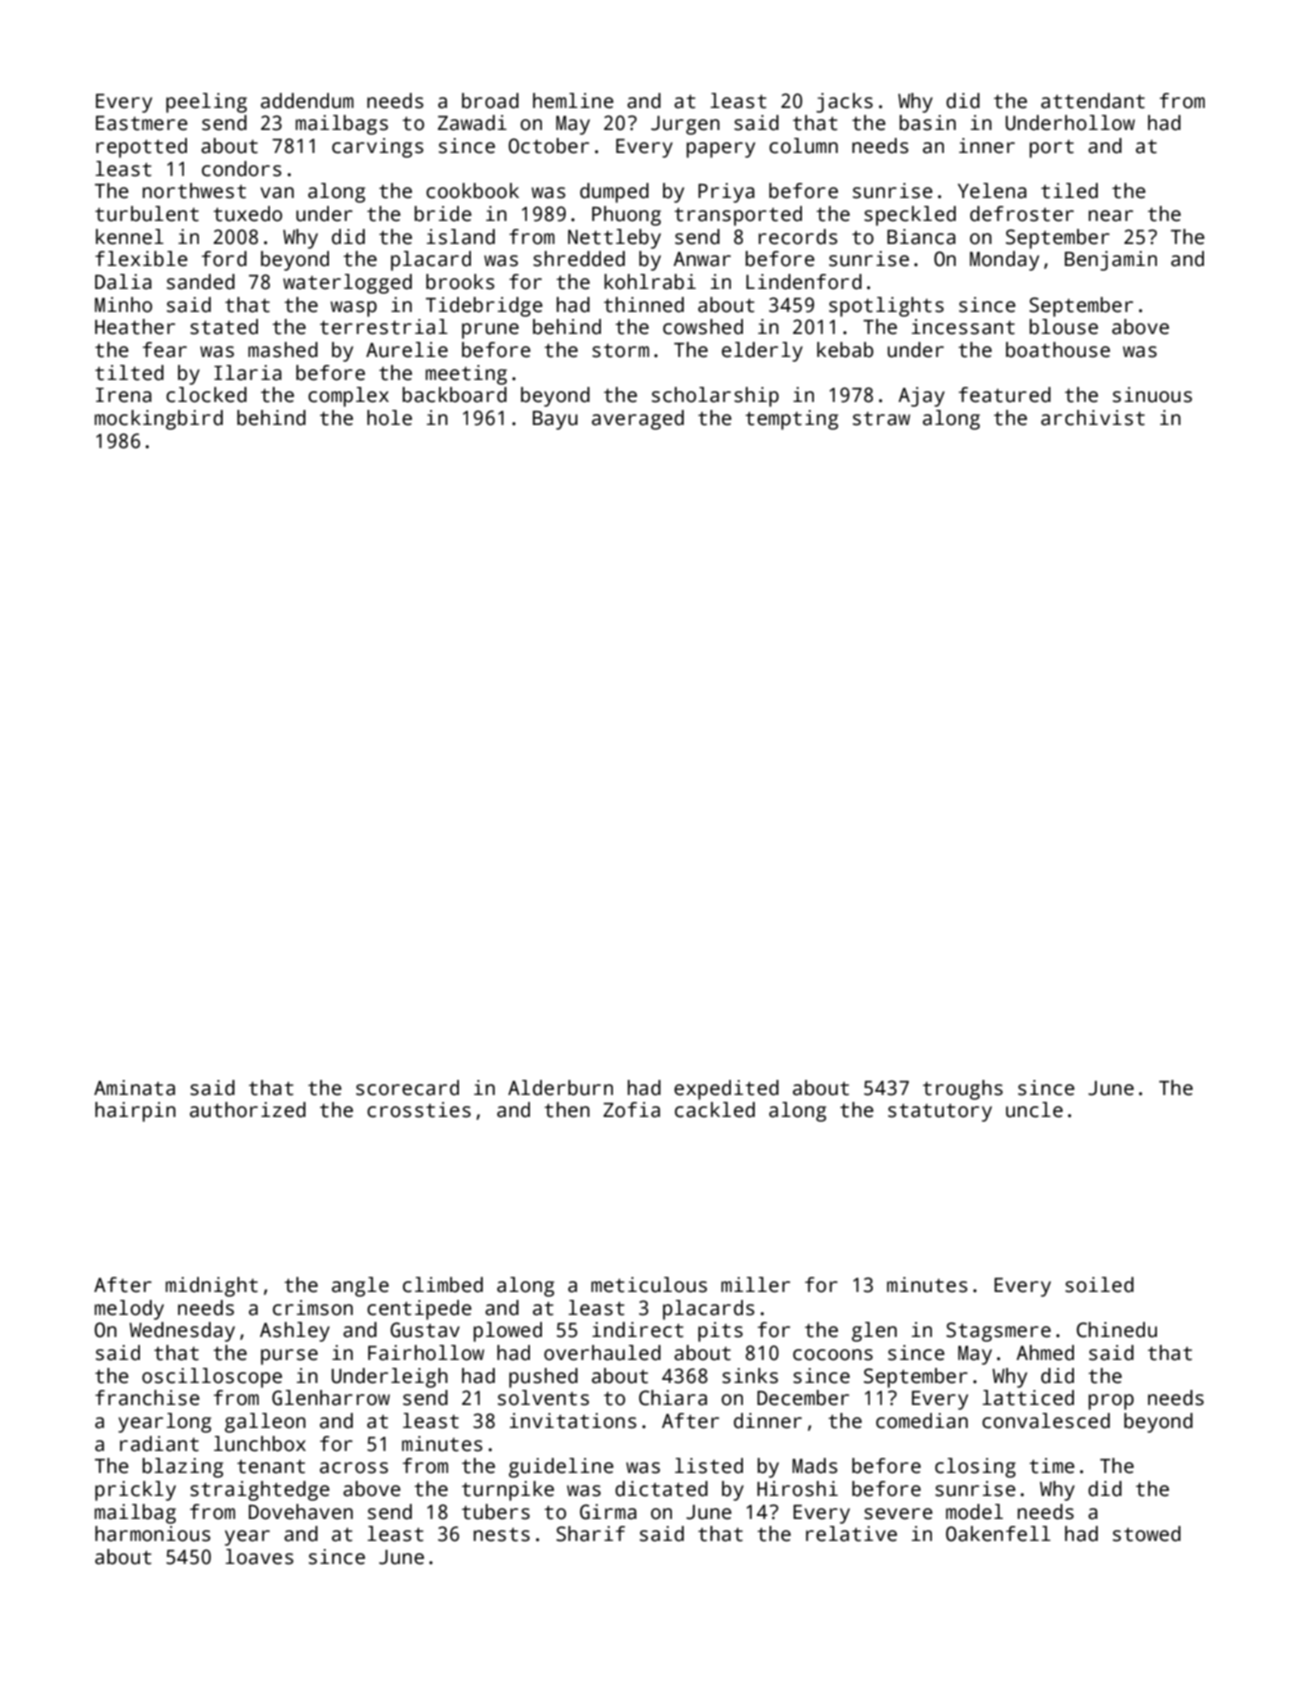 The width and height of the image is (1304, 1687). Describe the element at coordinates (963, 1090) in the image. I see `troughs` at that location.
